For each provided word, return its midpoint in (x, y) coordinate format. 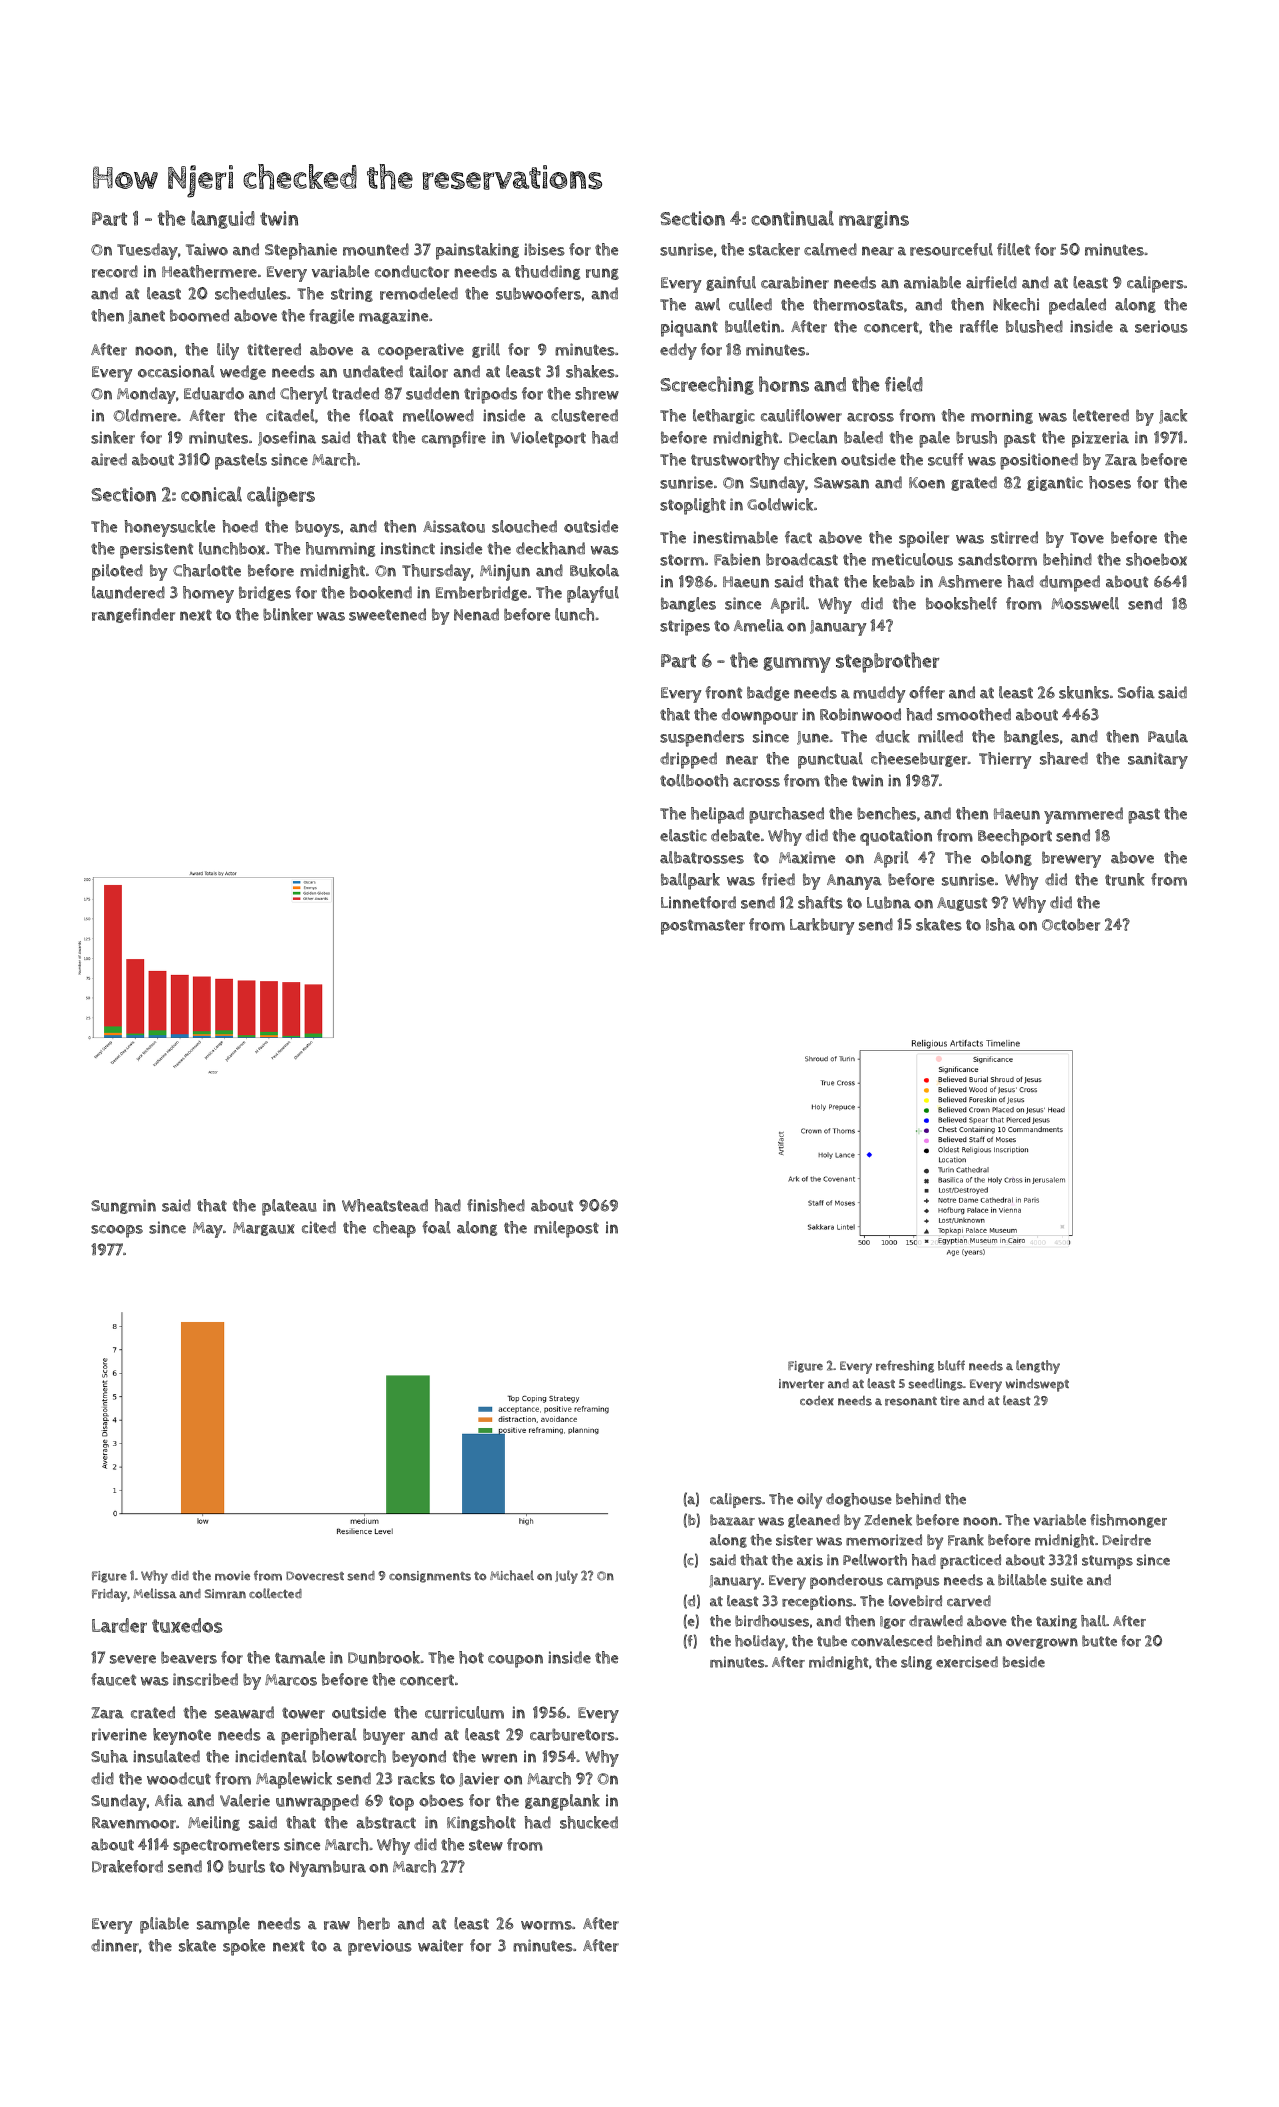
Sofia (1136, 692)
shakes (590, 371)
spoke (244, 1947)
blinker (288, 614)
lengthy (1038, 1367)
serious (1161, 326)
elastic (683, 835)
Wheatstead (385, 1205)
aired (109, 459)
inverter (801, 1384)
